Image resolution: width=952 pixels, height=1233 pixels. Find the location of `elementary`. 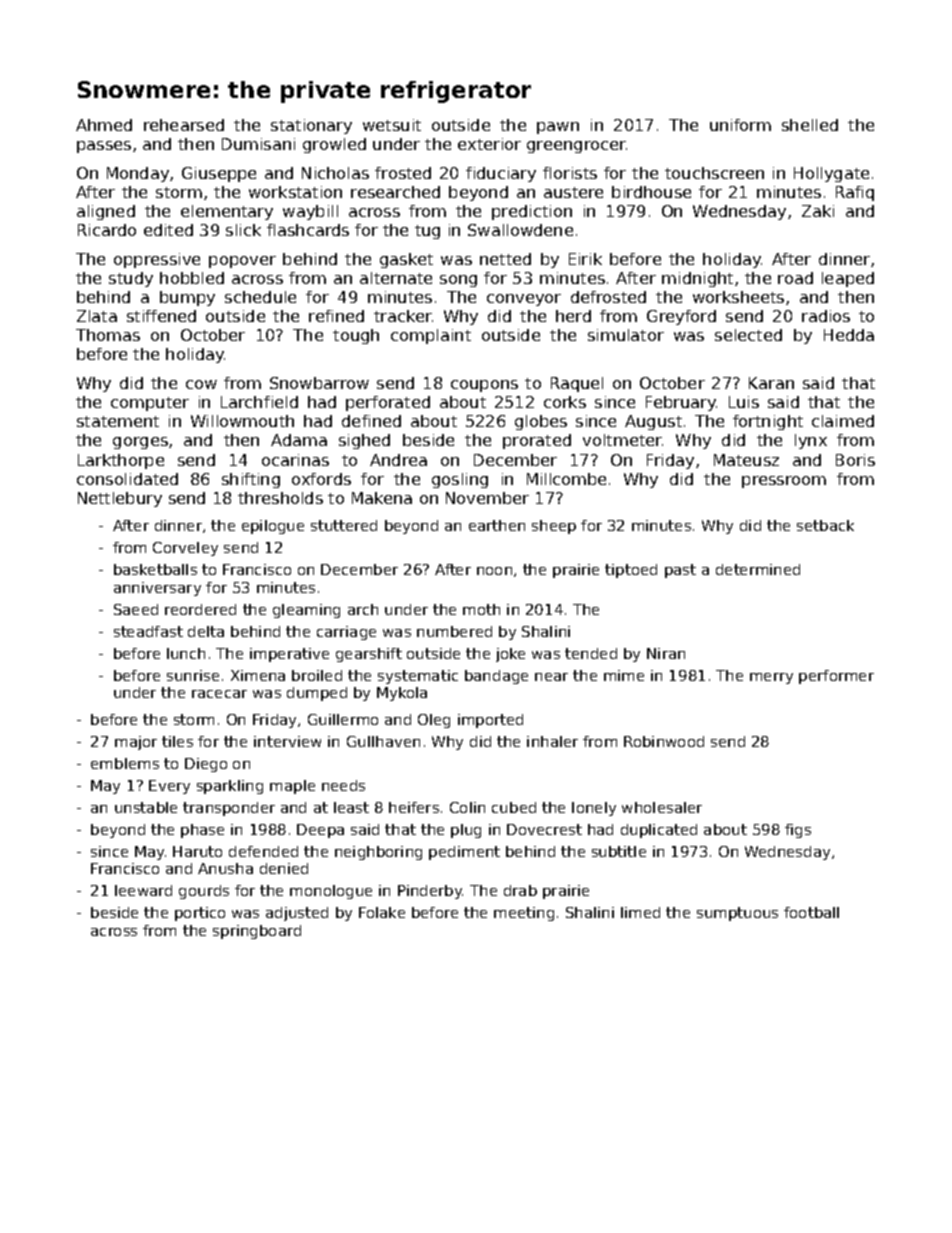

elementary is located at coordinates (227, 212).
